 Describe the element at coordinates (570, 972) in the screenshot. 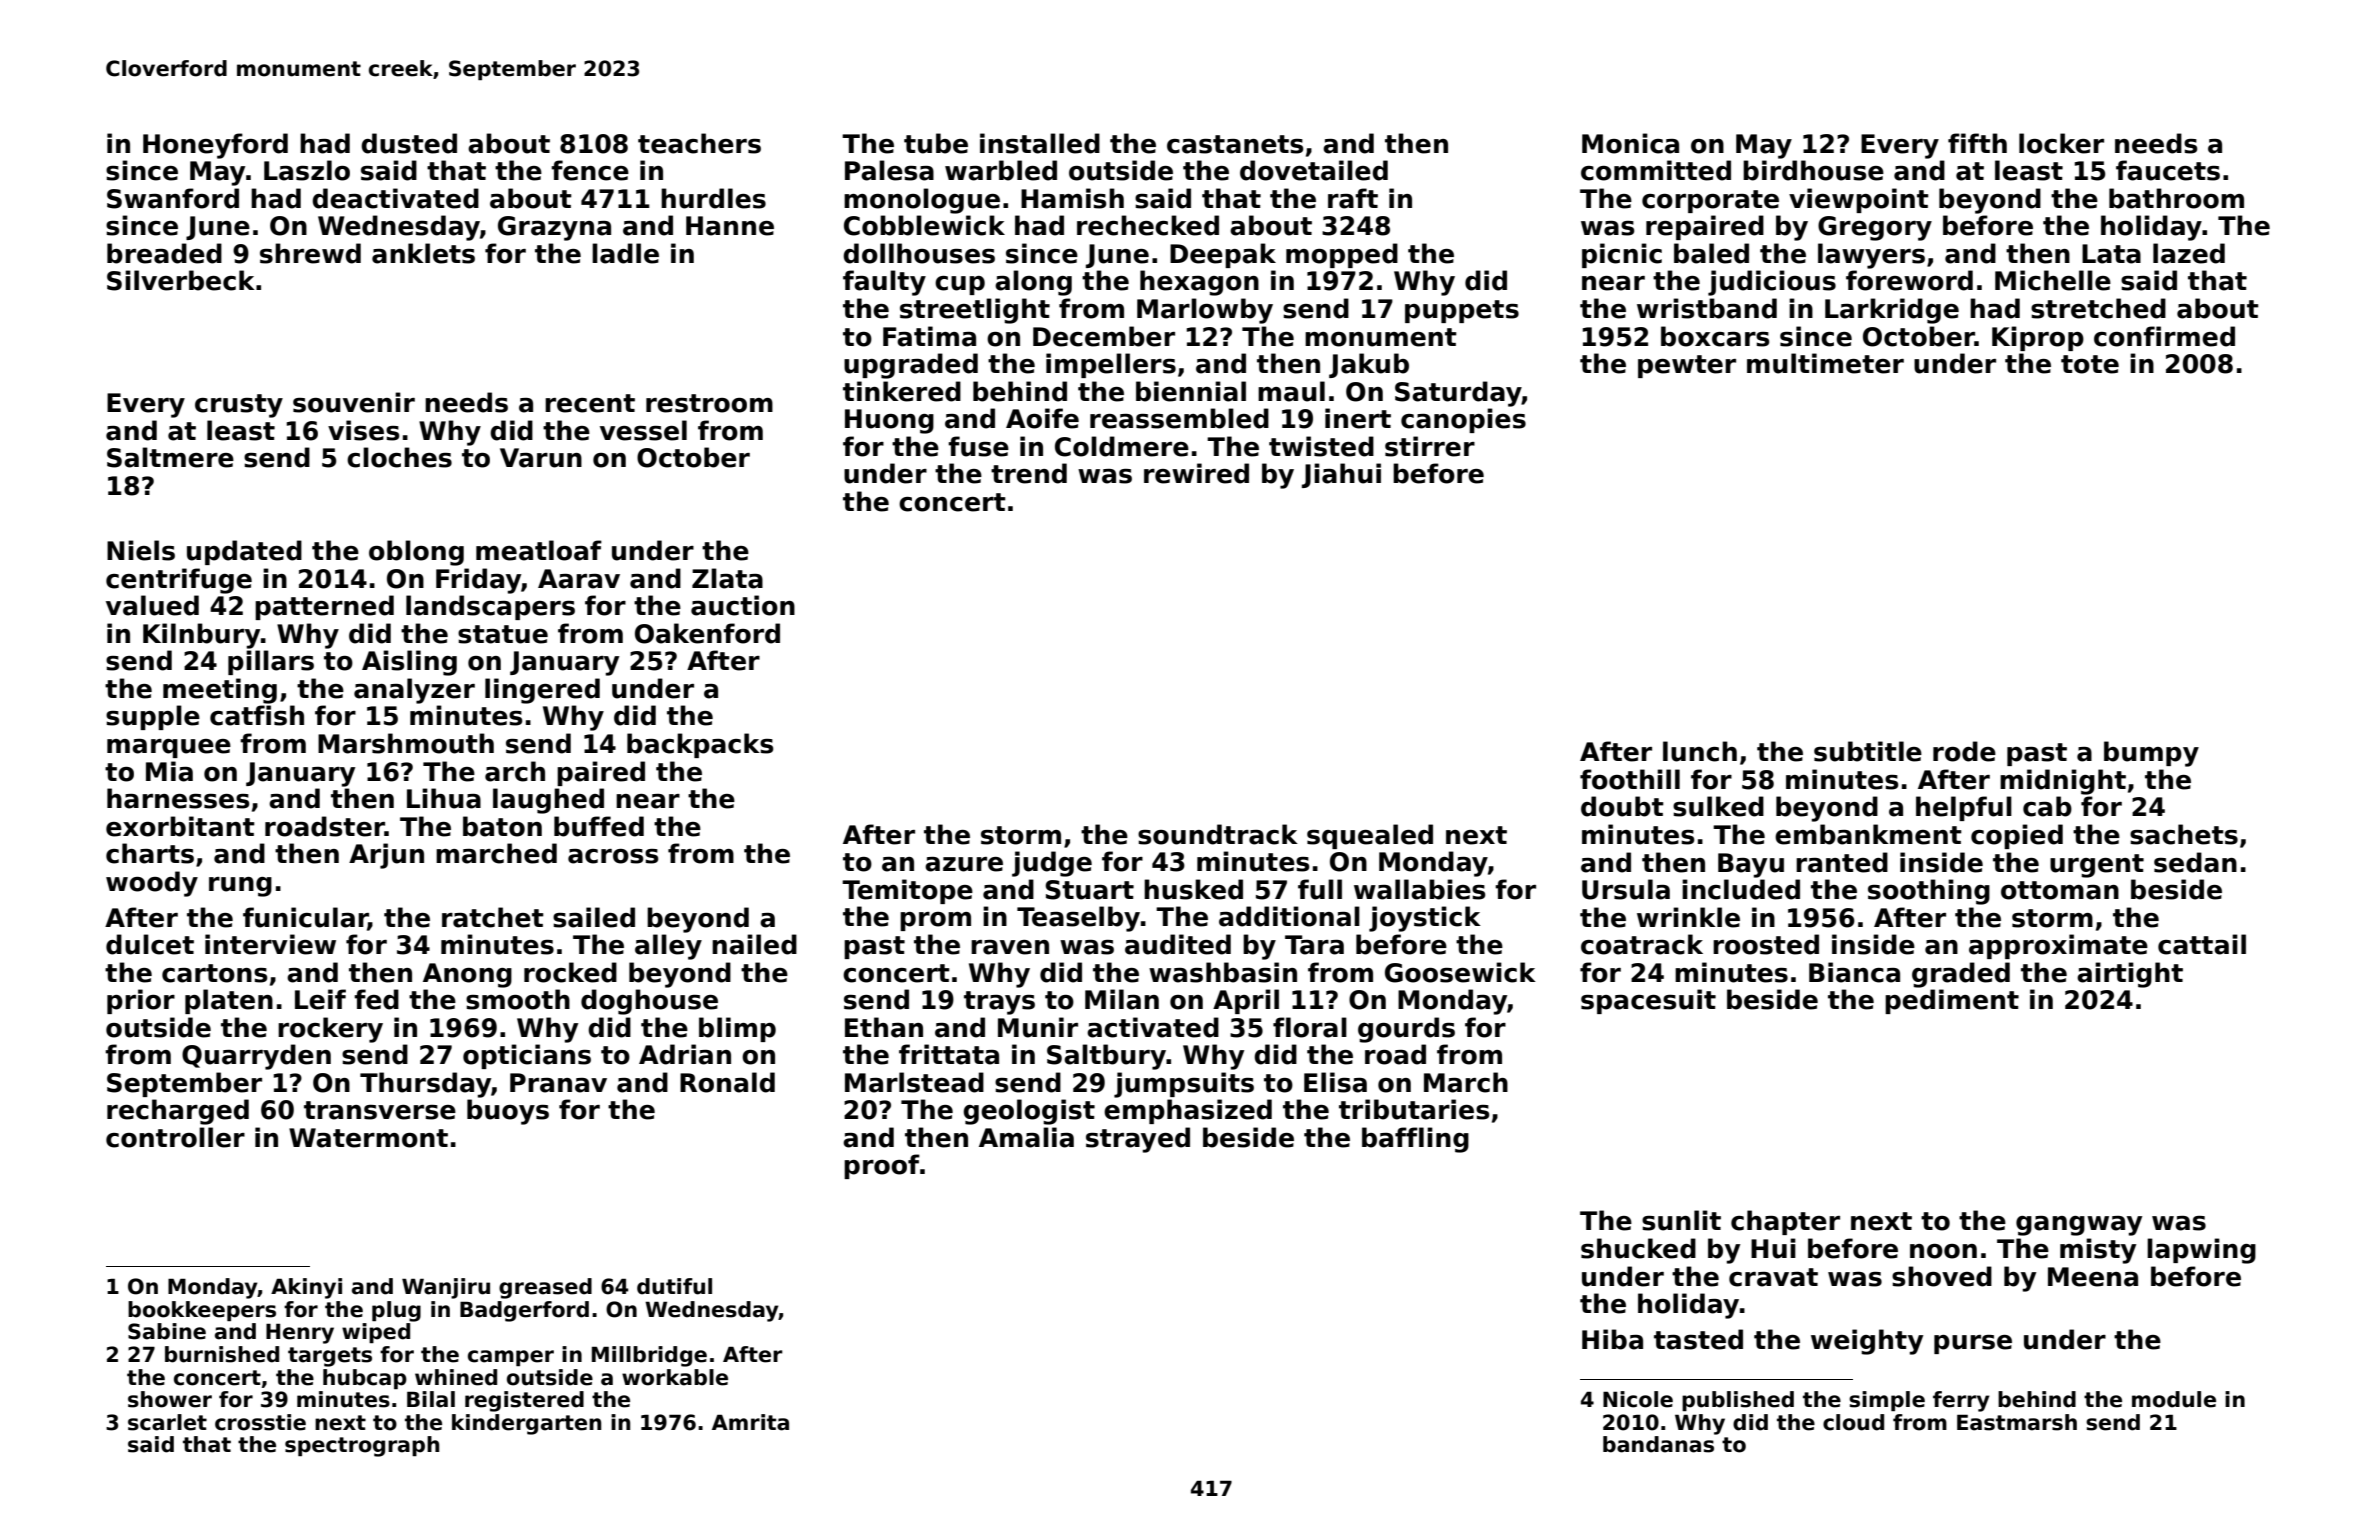

I see `rocked` at that location.
